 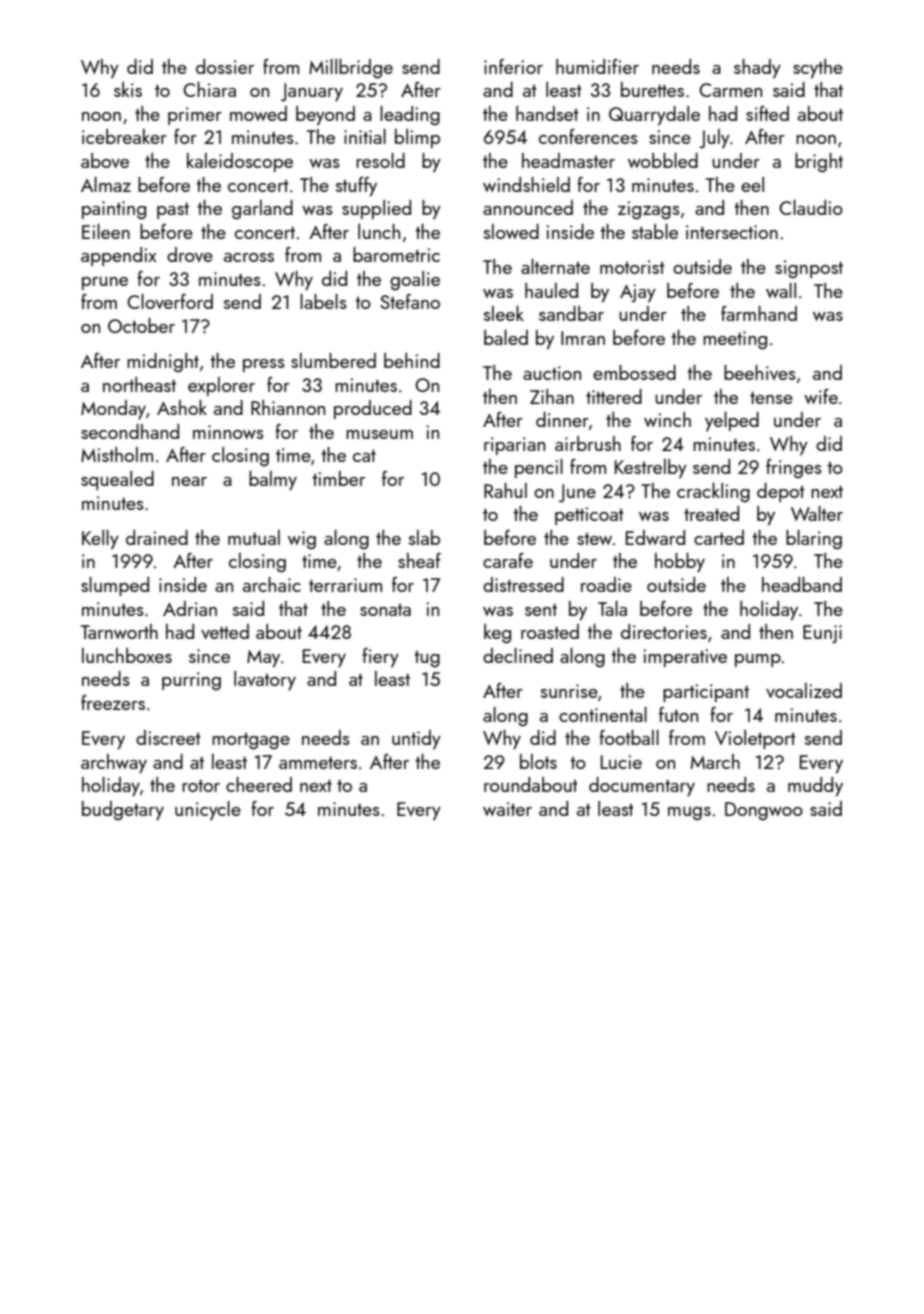 I want to click on slumbered, so click(x=333, y=360).
